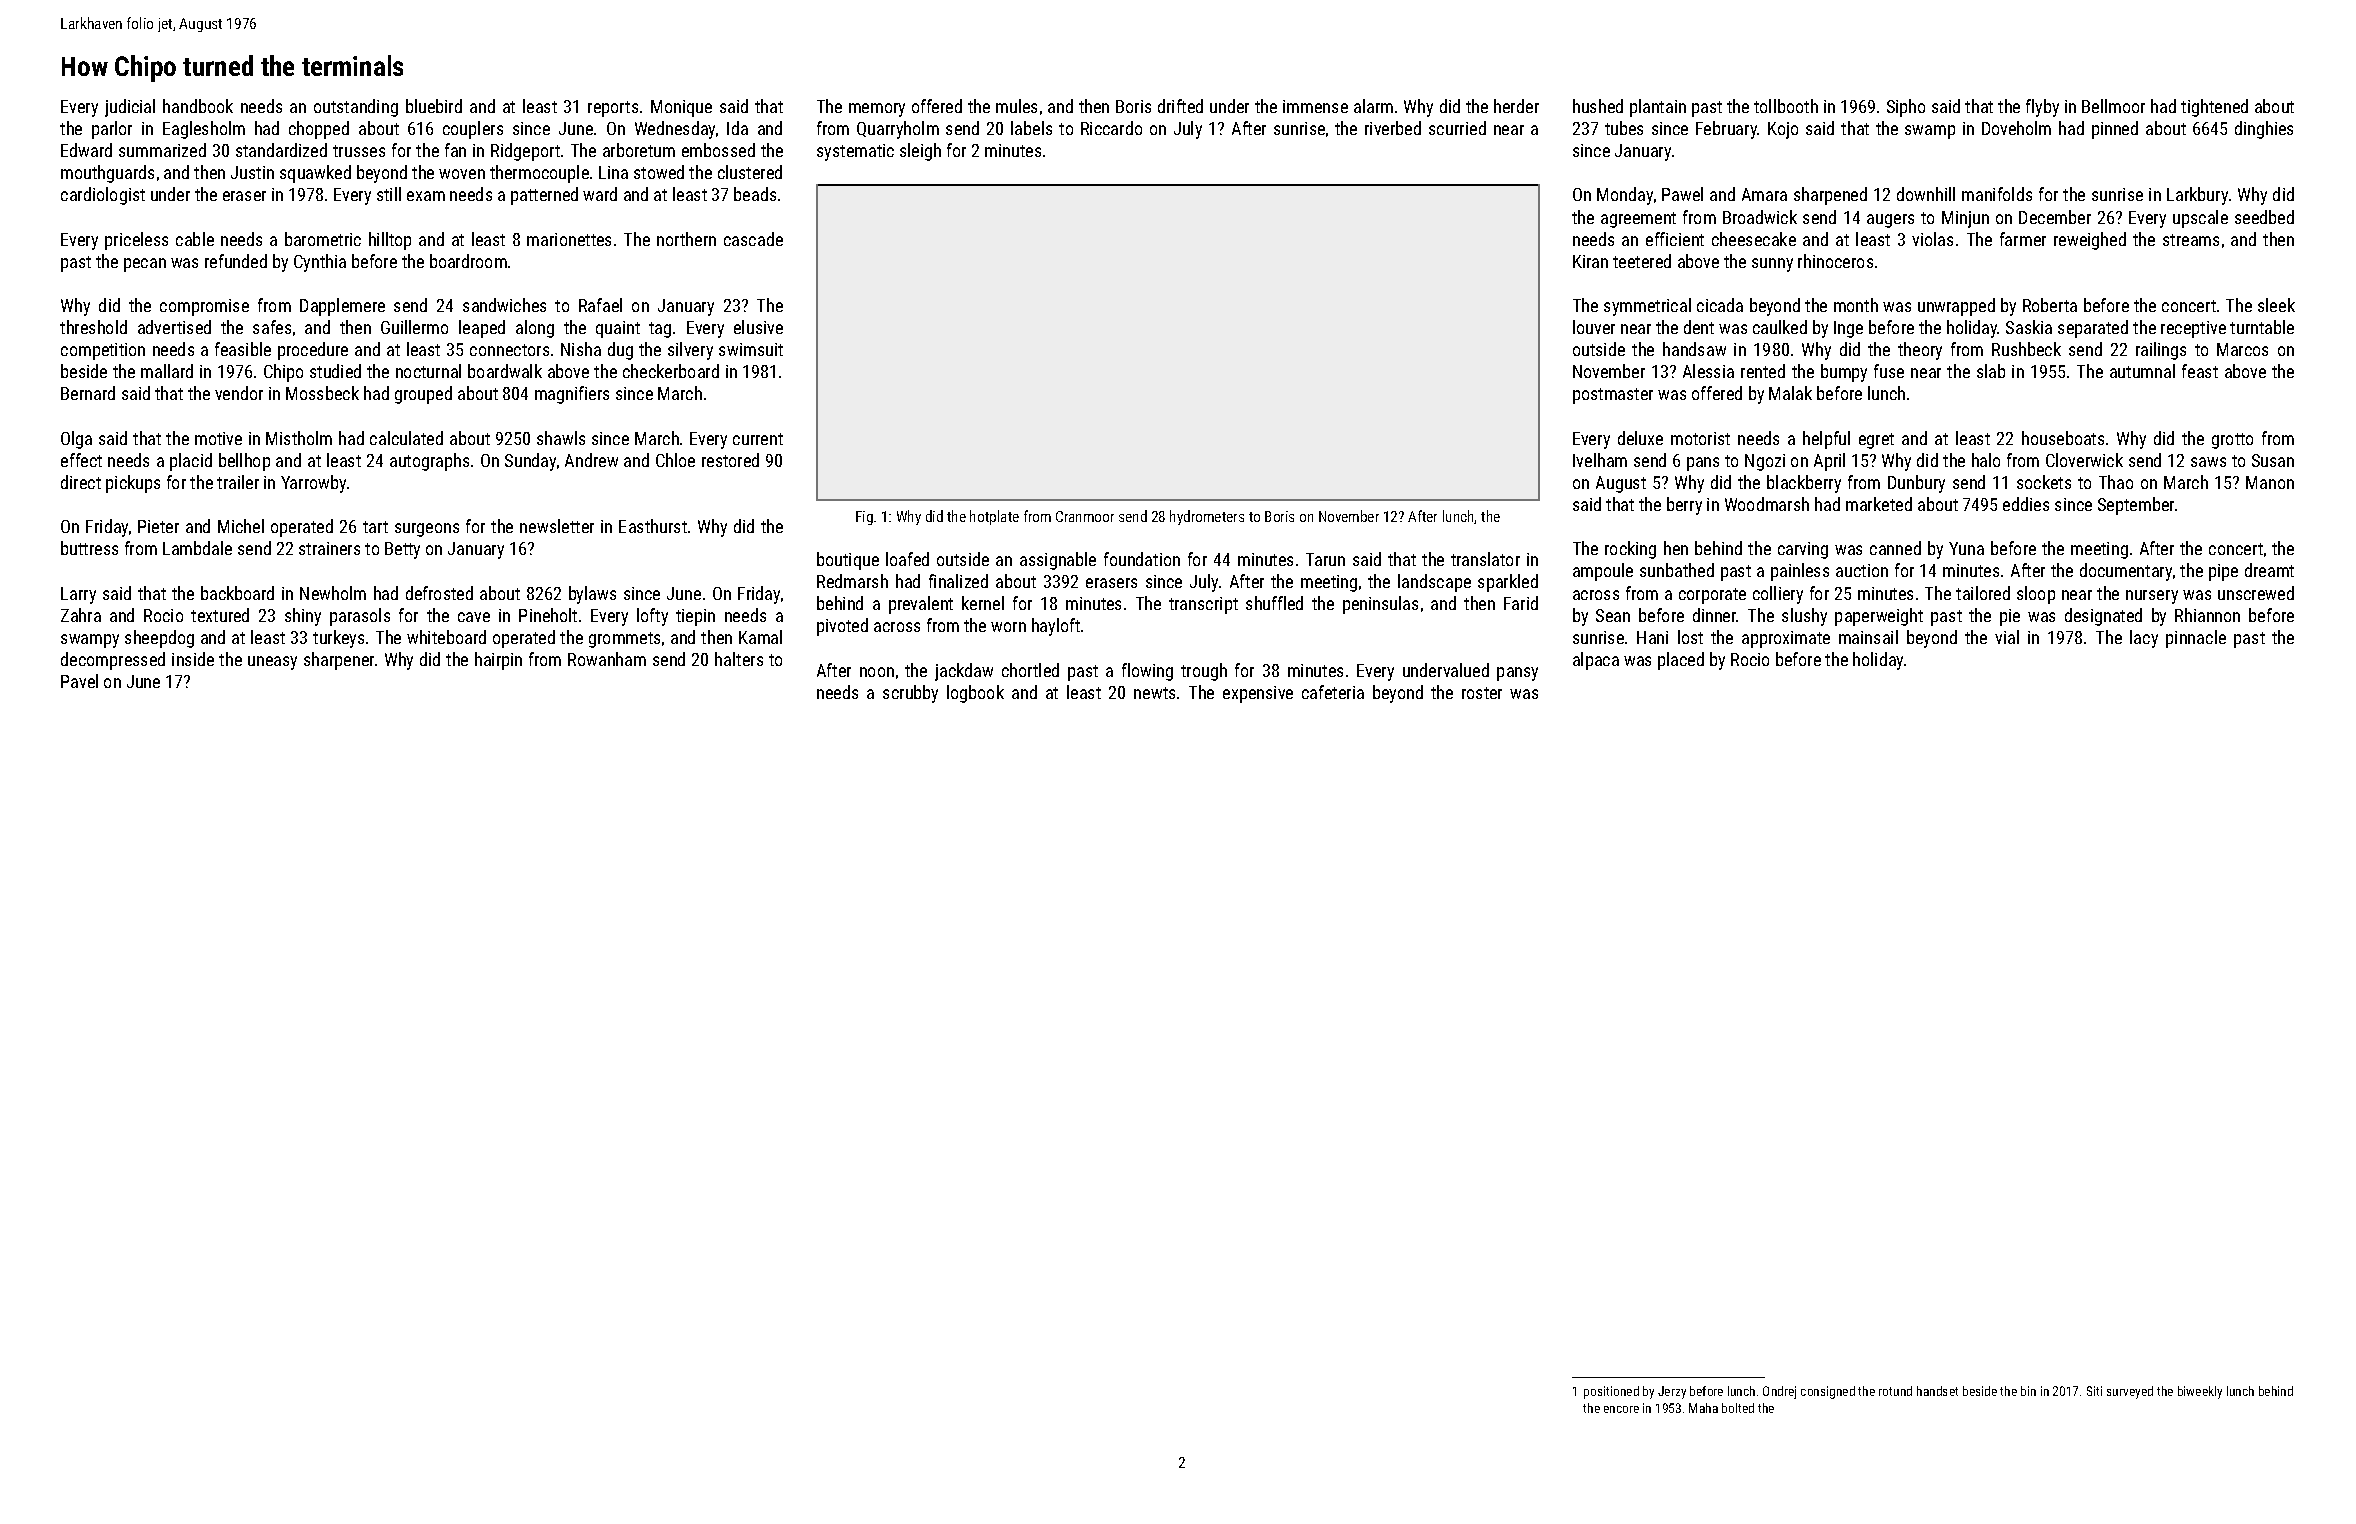 The height and width of the image is (1524, 2356). What do you see at coordinates (1786, 106) in the image?
I see `tollbooth` at bounding box center [1786, 106].
